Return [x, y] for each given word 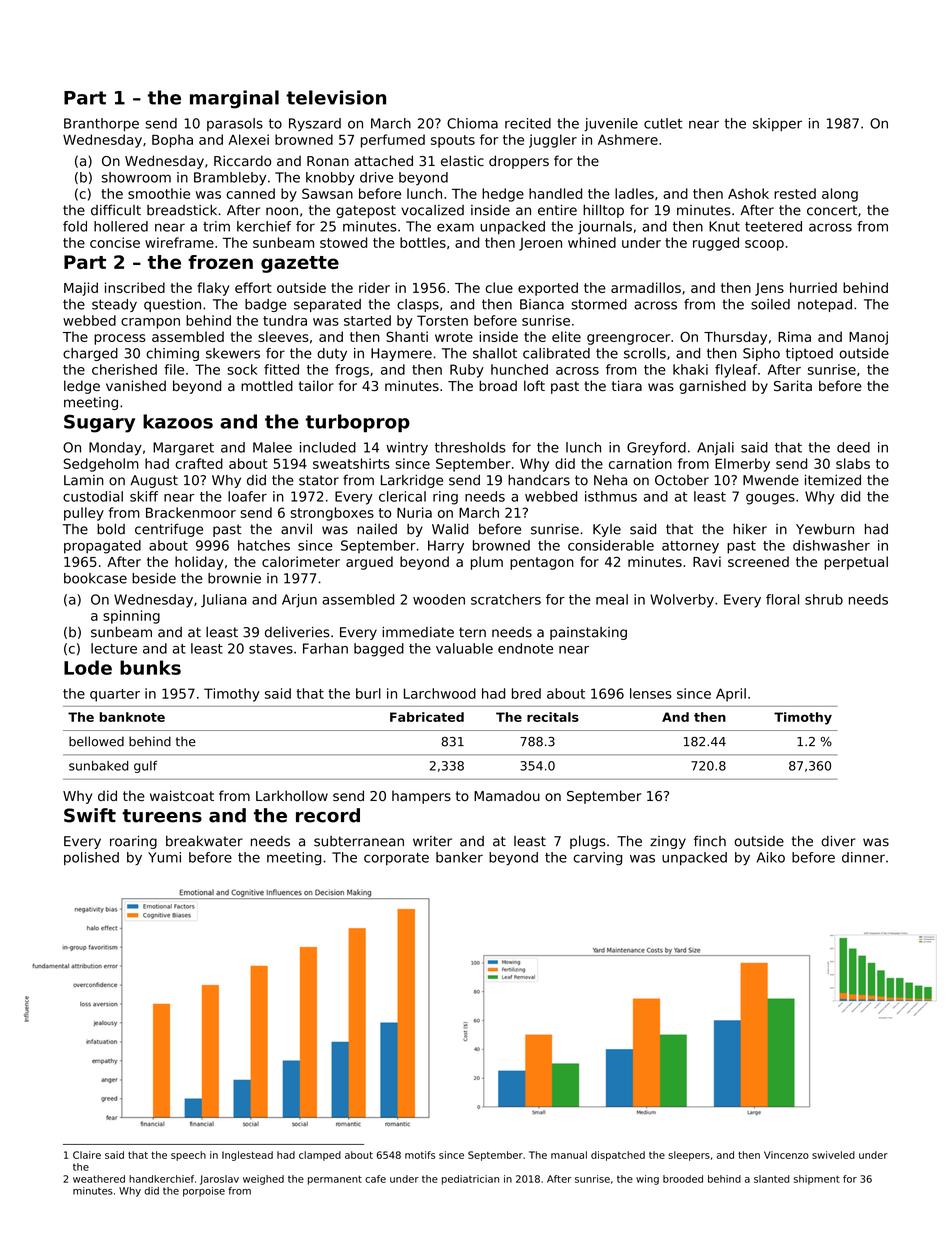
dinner [863, 857]
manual [569, 1155]
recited [528, 123]
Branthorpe [101, 124]
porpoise [204, 1192]
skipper [777, 124]
